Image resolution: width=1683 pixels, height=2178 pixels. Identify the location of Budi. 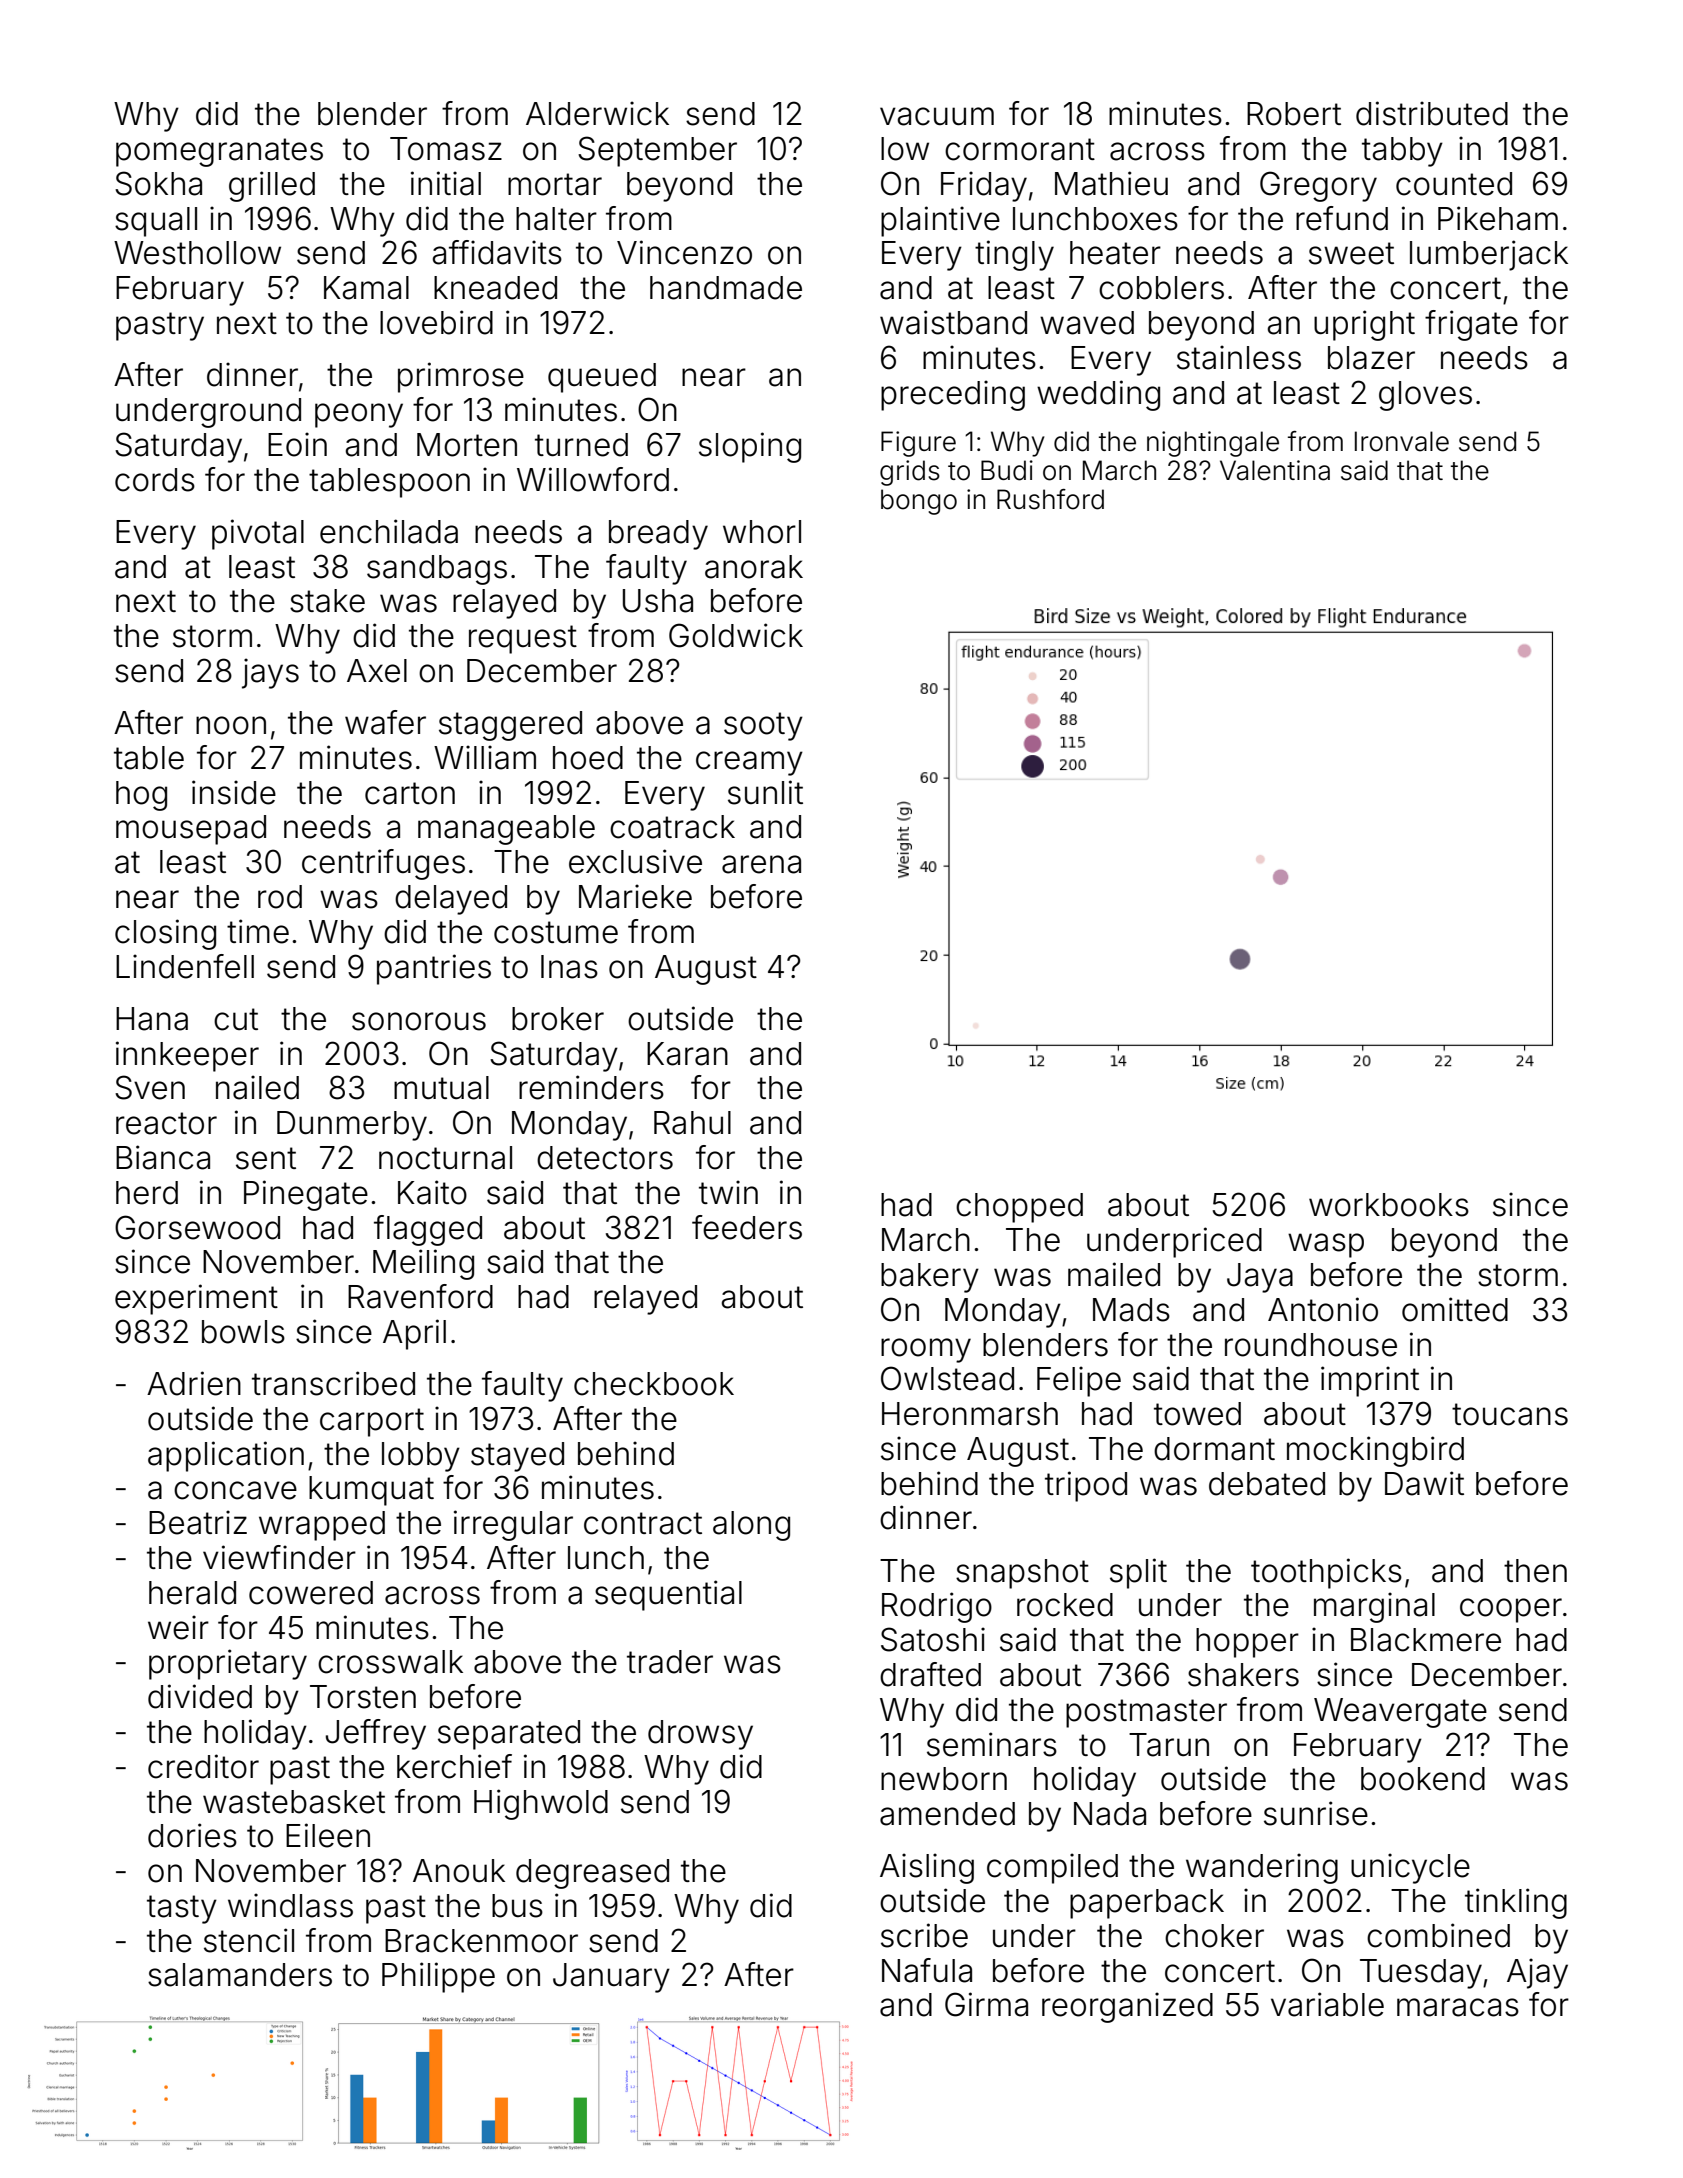
(1007, 470).
